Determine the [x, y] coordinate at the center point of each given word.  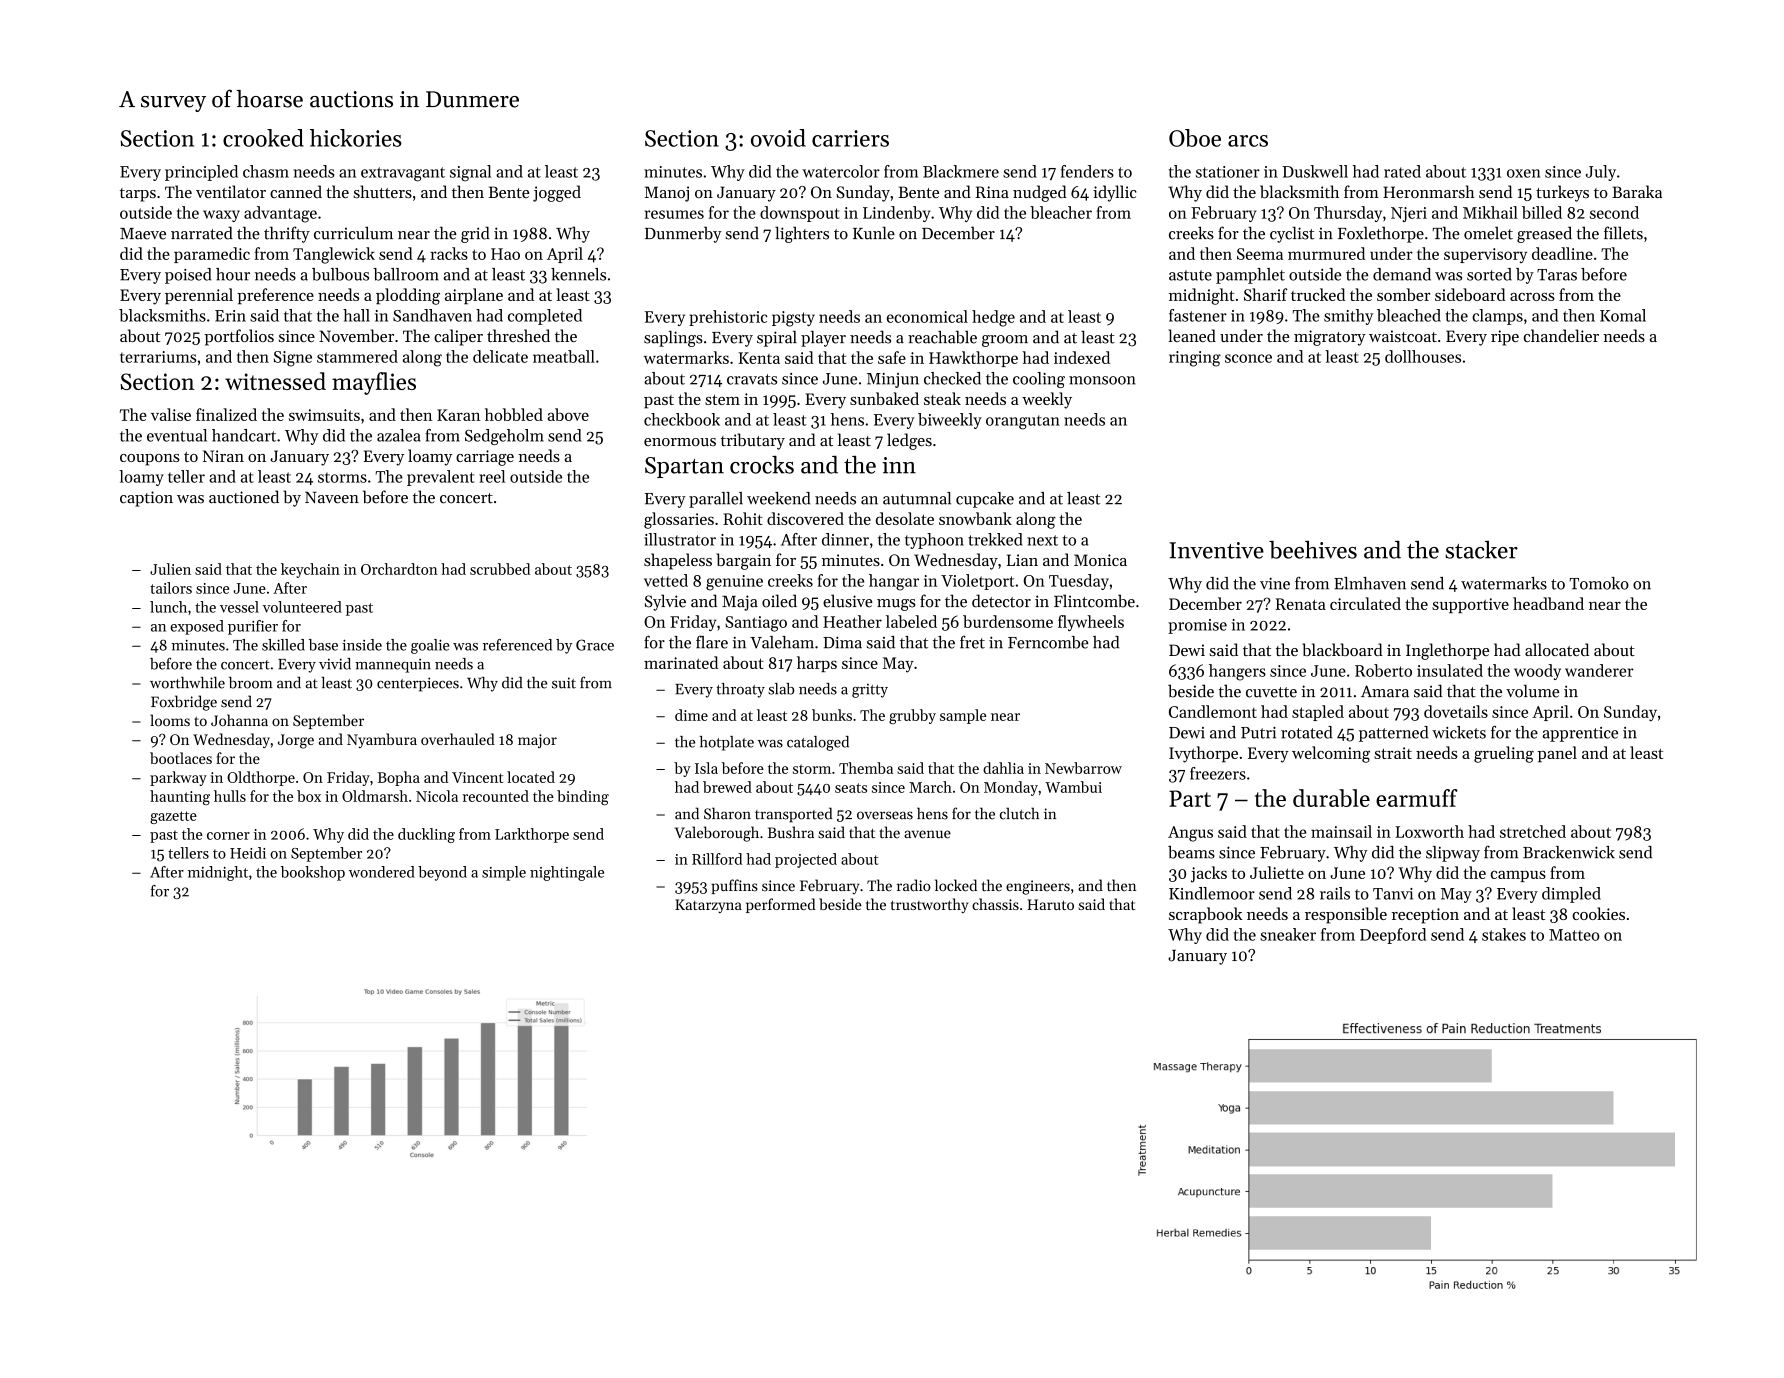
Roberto [1383, 670]
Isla [706, 768]
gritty [870, 691]
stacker [1481, 550]
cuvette [1271, 692]
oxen [1524, 173]
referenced [517, 645]
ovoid [778, 138]
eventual [177, 435]
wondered [382, 872]
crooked [263, 138]
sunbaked [884, 398]
